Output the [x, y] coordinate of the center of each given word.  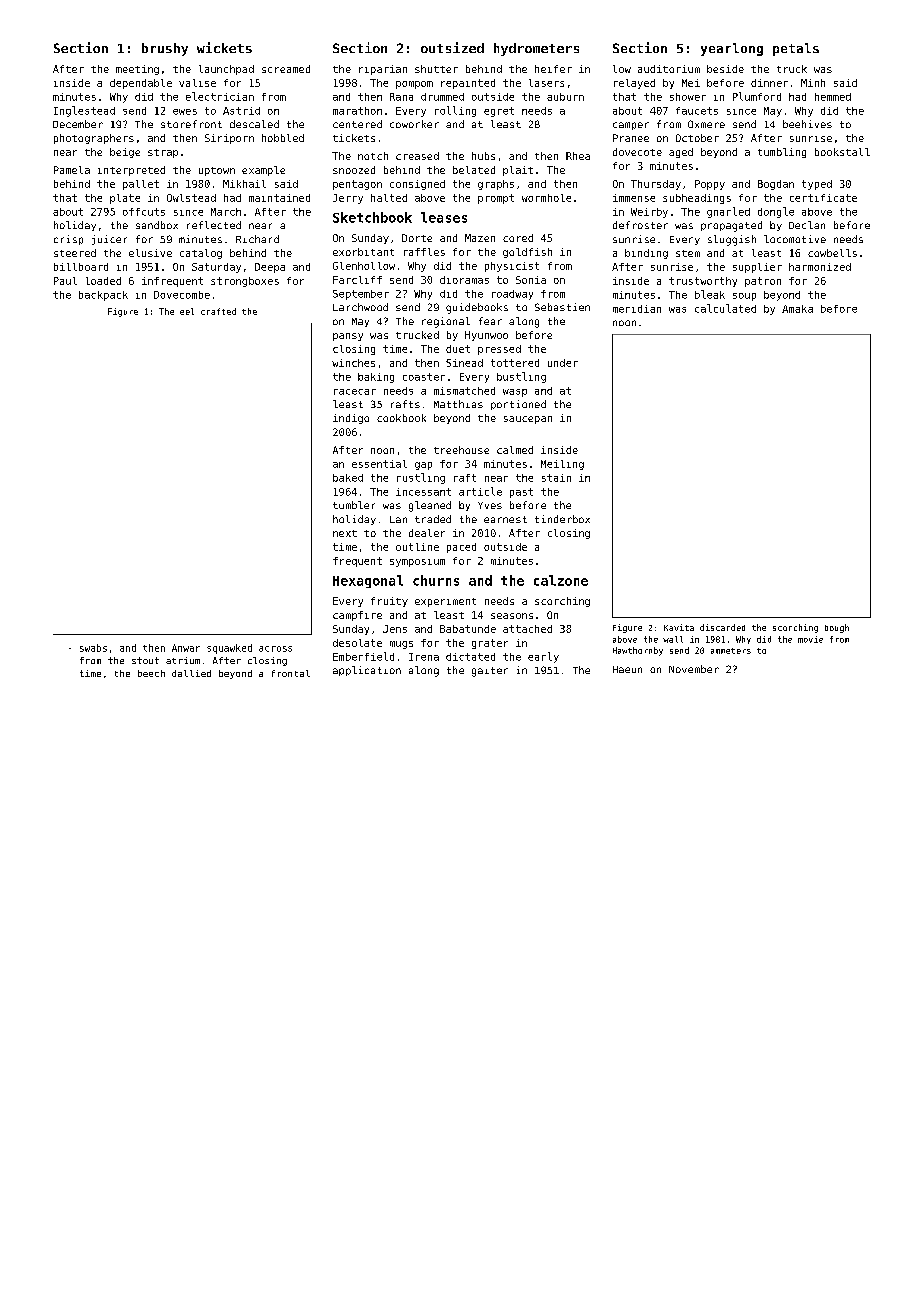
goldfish [527, 253]
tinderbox [562, 519]
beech [151, 673]
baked [348, 478]
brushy [165, 49]
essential [379, 464]
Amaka [797, 309]
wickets [224, 47]
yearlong [732, 49]
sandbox [157, 225]
